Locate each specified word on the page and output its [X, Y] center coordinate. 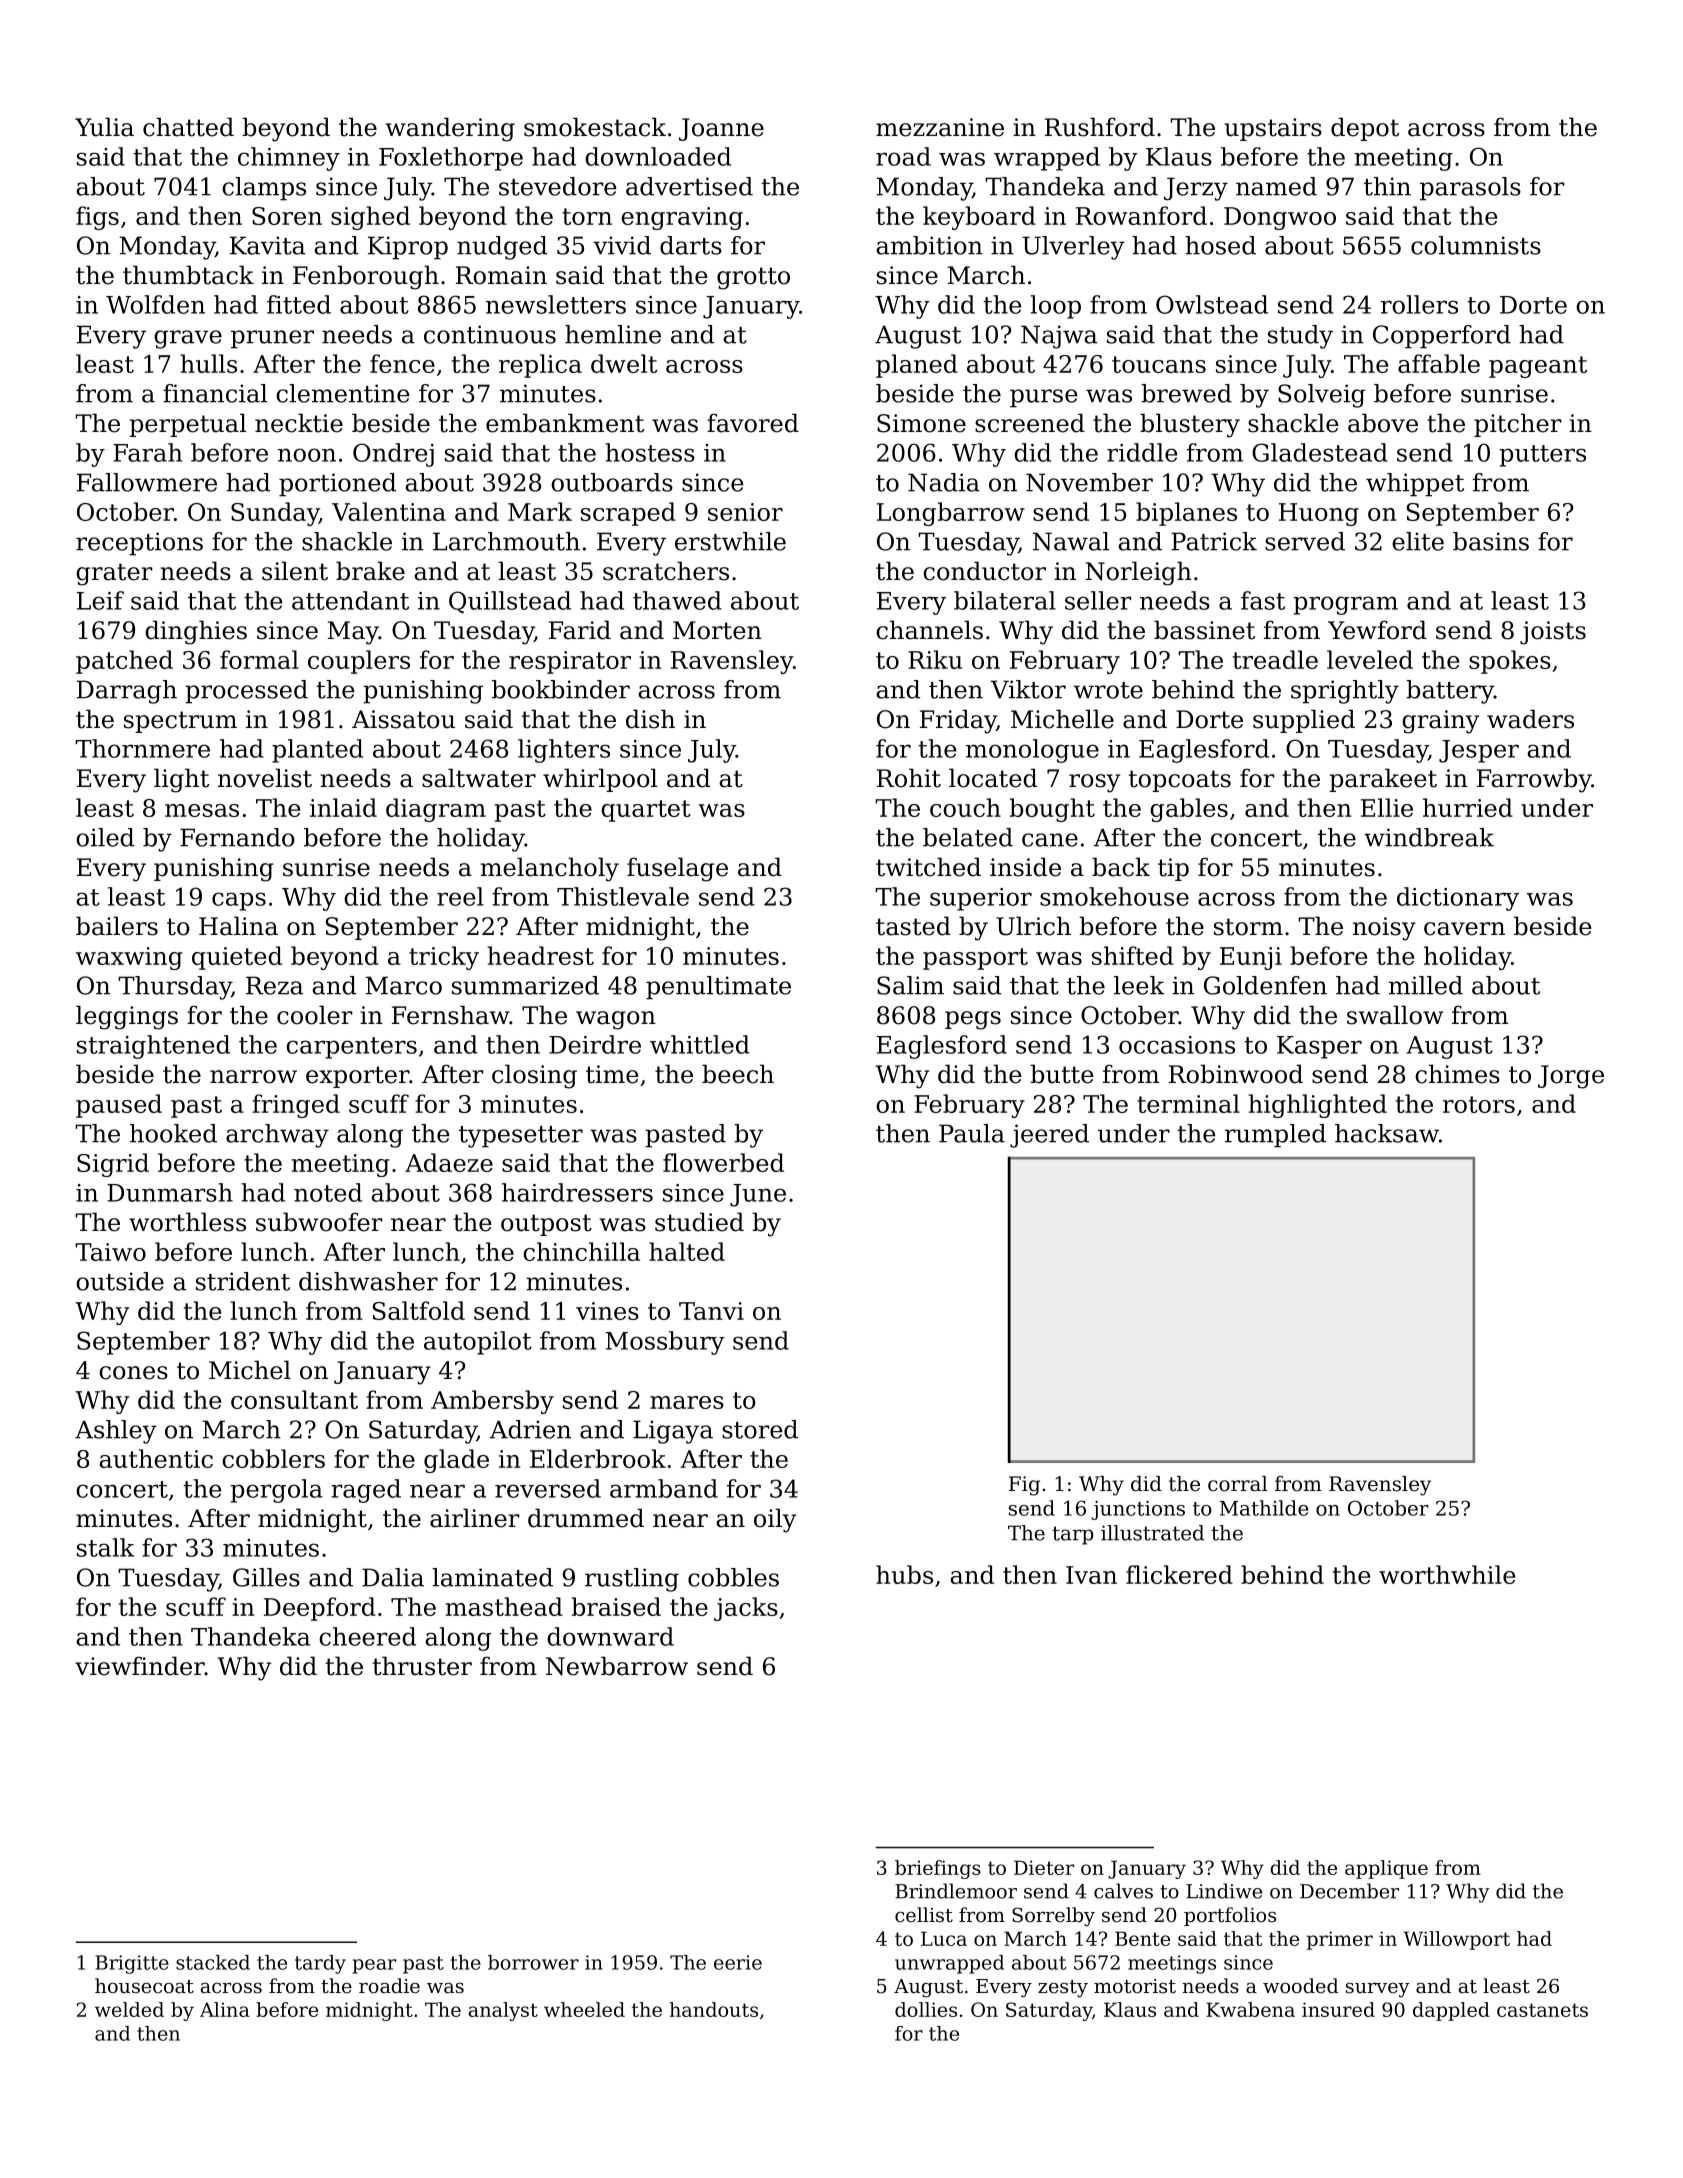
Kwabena [1250, 2009]
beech [738, 1074]
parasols [1470, 189]
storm [1248, 927]
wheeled [584, 2009]
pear [374, 1966]
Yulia [104, 127]
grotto [753, 278]
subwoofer [319, 1222]
